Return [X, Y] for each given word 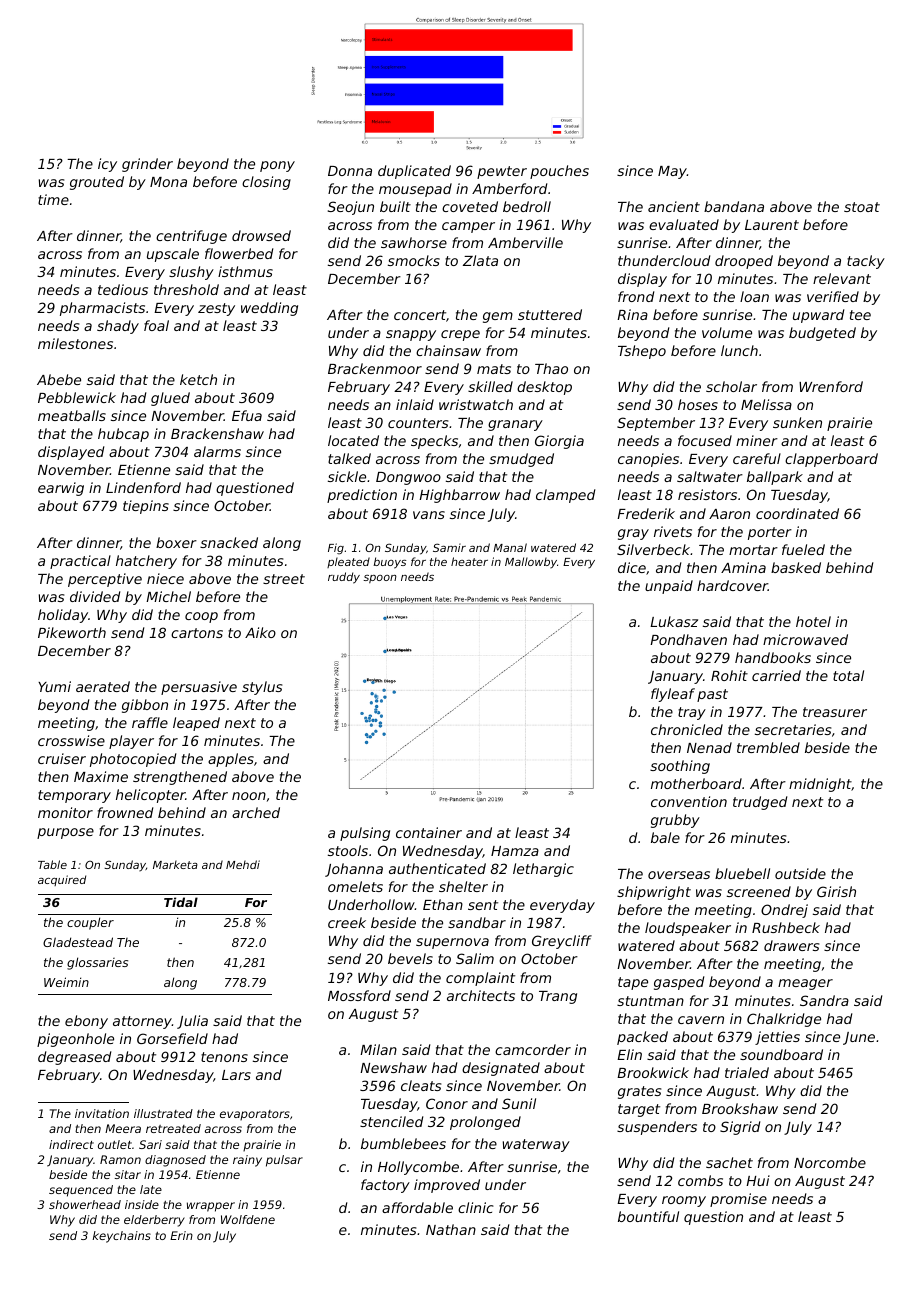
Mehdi [243, 864]
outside [800, 873]
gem [498, 317]
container [429, 832]
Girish [836, 891]
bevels [410, 958]
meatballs [72, 415]
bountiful [648, 1216]
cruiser [62, 758]
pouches [559, 172]
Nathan [451, 1229]
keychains [122, 1237]
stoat [862, 207]
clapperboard [831, 460]
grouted [97, 183]
